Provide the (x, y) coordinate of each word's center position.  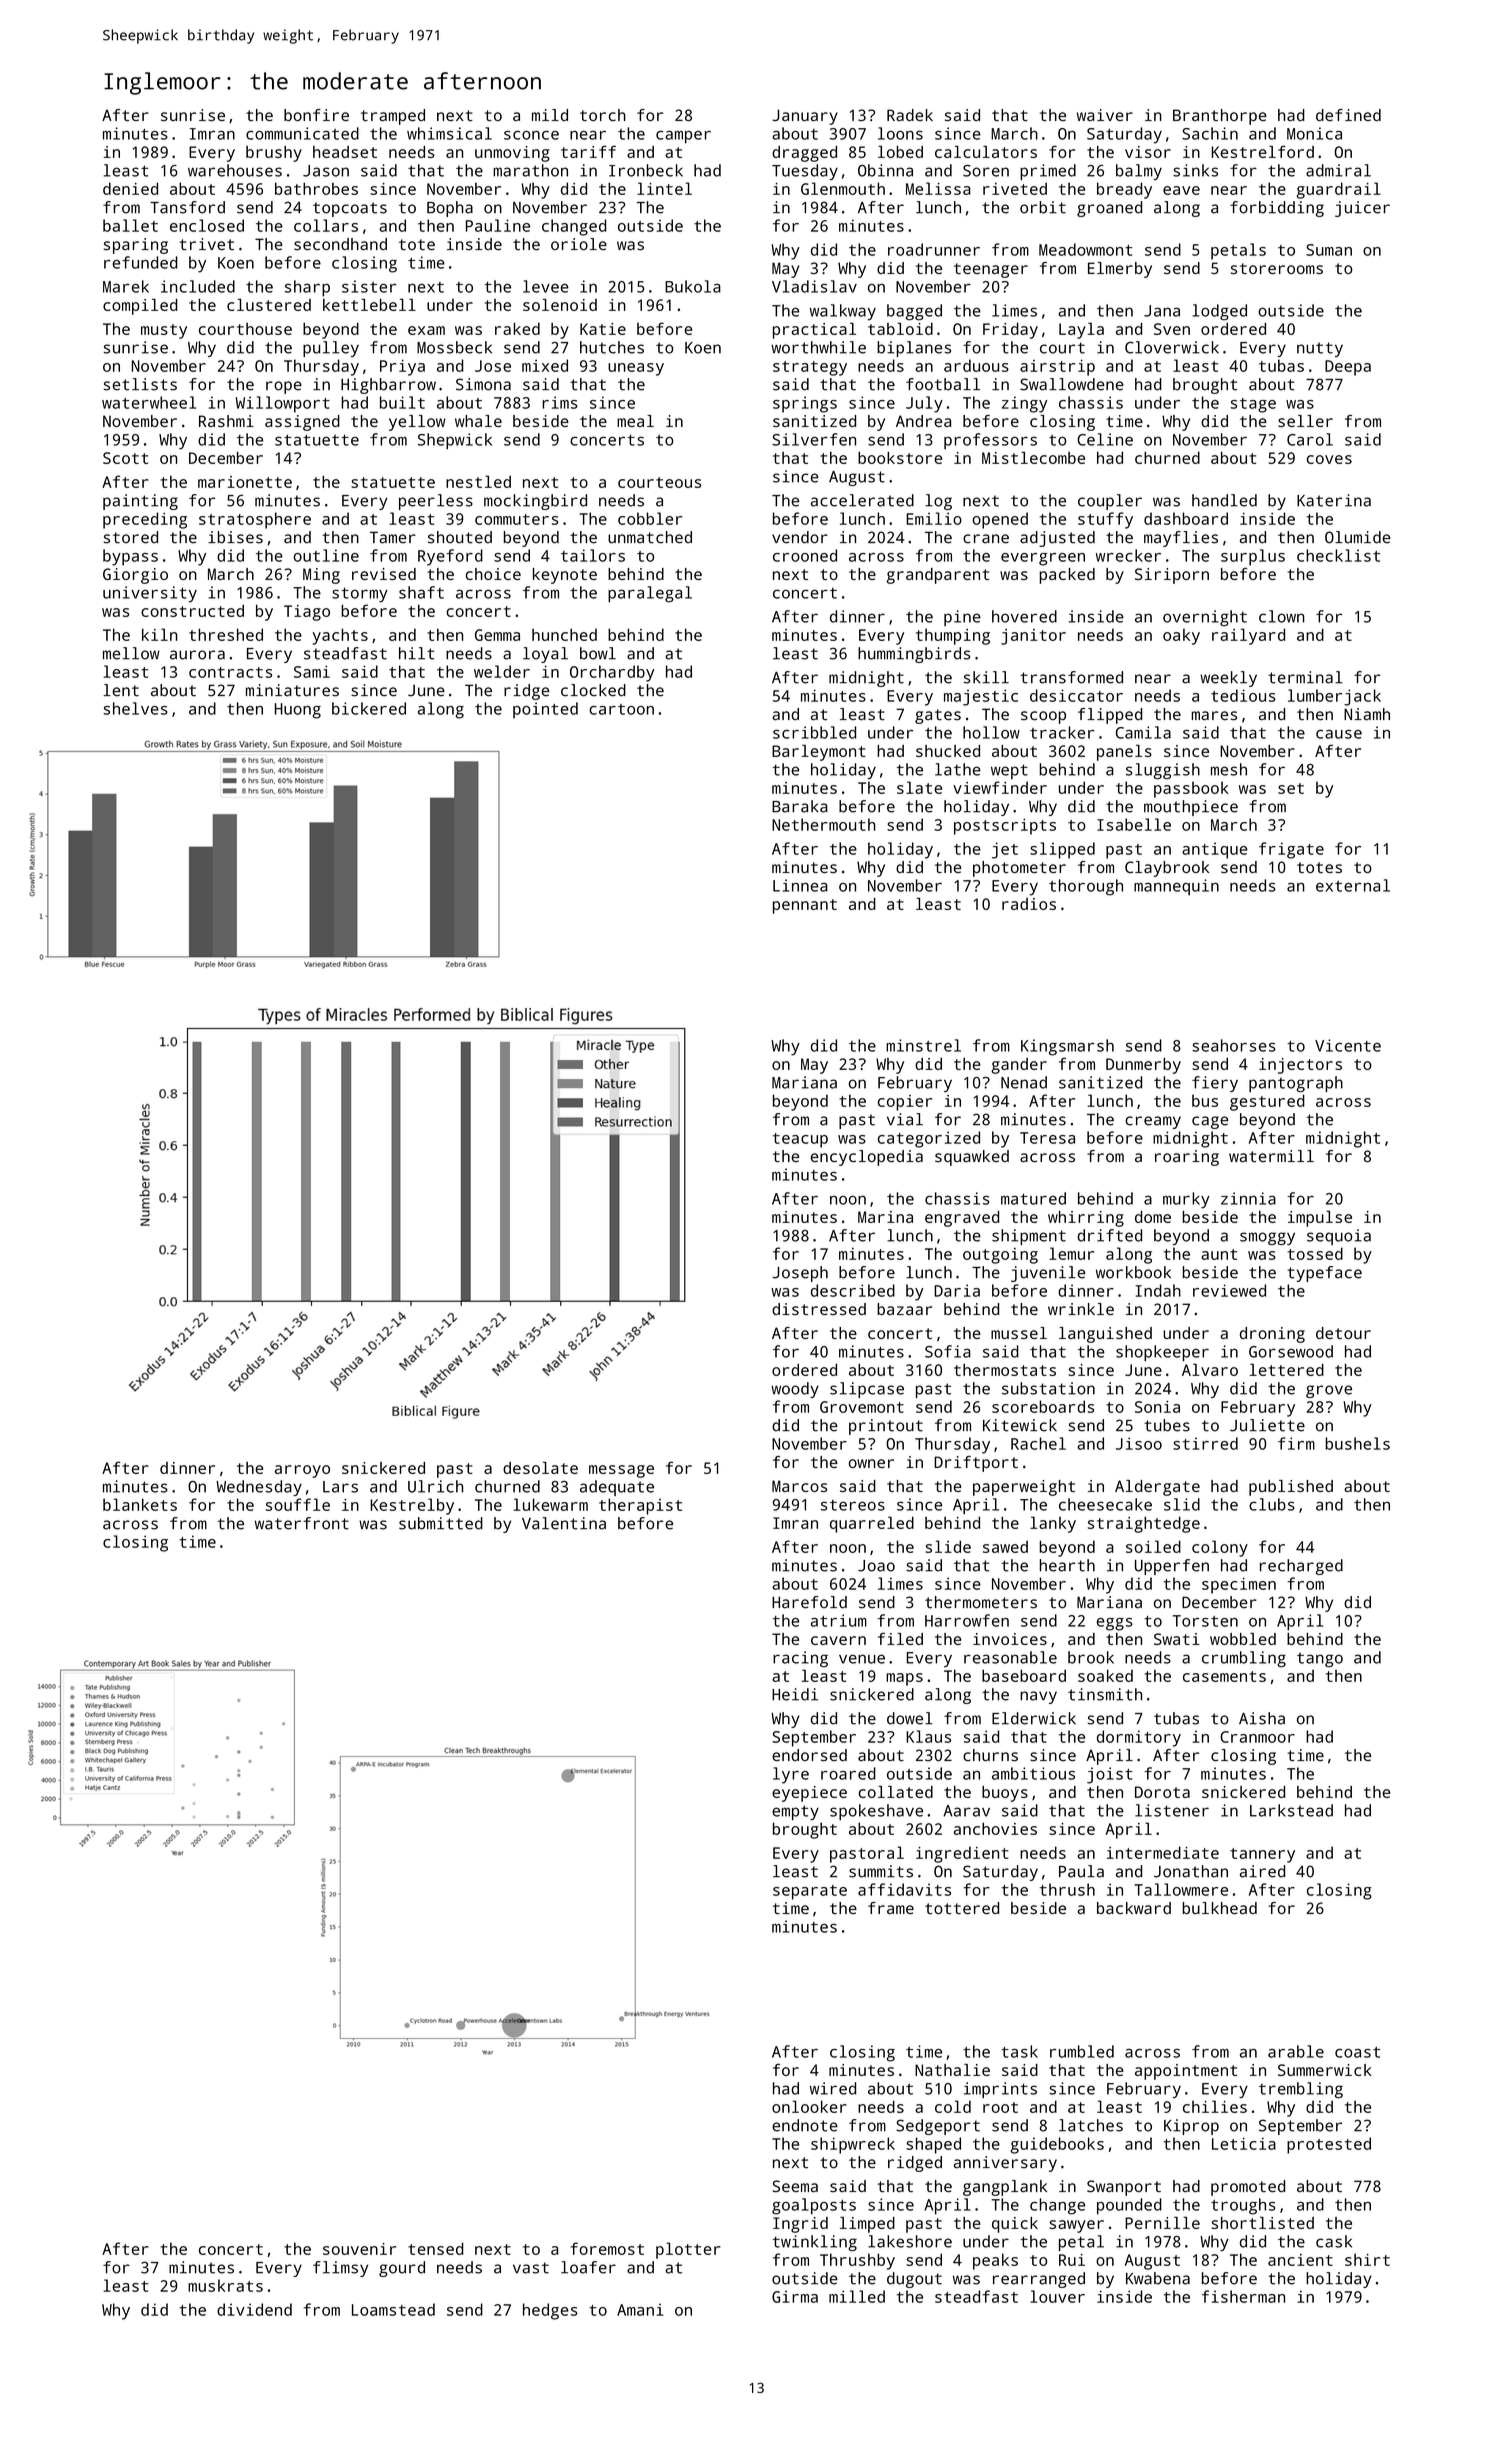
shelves (135, 708)
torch (603, 115)
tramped (393, 117)
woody (795, 1390)
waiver (1105, 115)
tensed (436, 2248)
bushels (1357, 1443)
